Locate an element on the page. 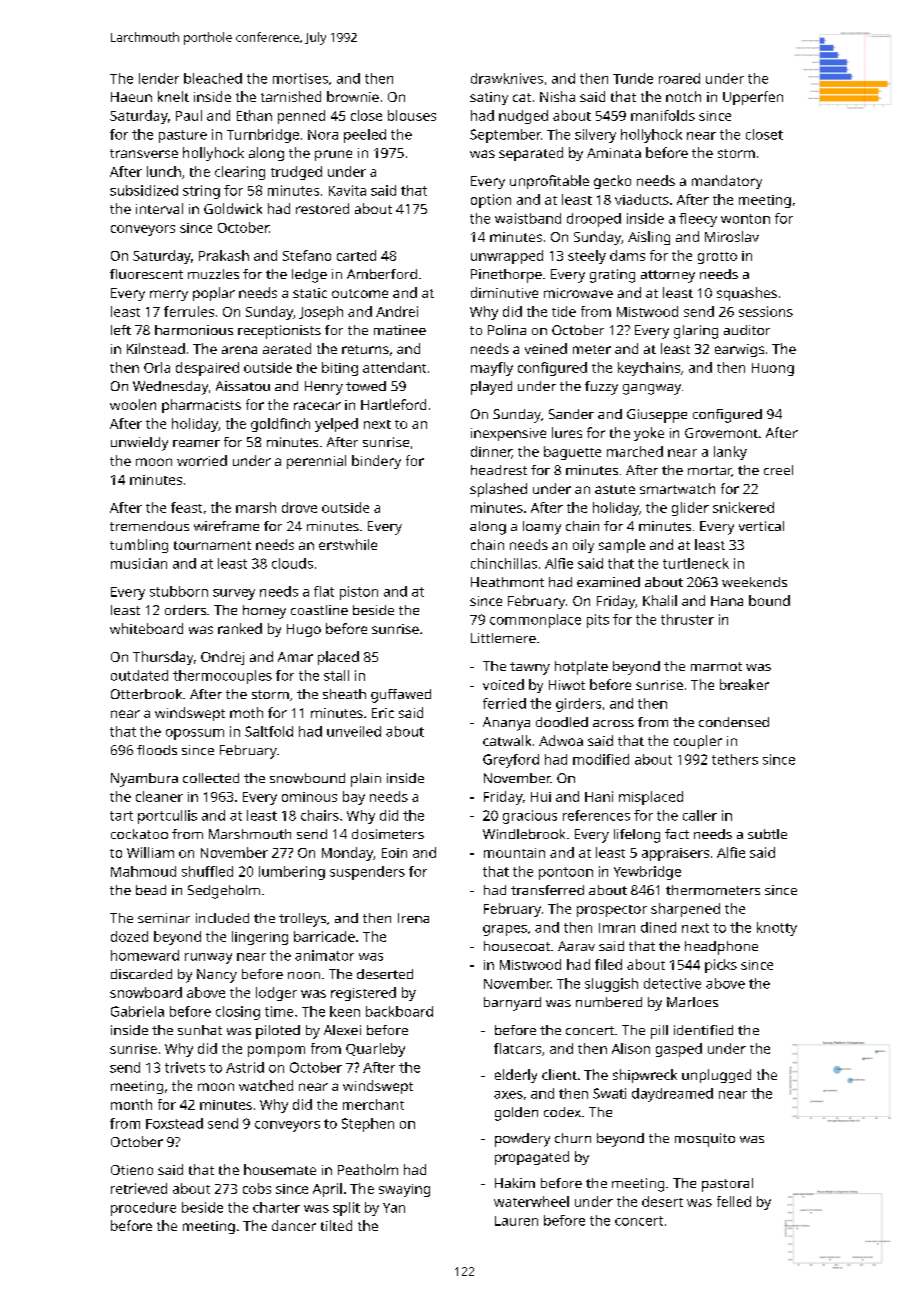 This page has height=1316, width=908. trudged is located at coordinates (296, 173).
